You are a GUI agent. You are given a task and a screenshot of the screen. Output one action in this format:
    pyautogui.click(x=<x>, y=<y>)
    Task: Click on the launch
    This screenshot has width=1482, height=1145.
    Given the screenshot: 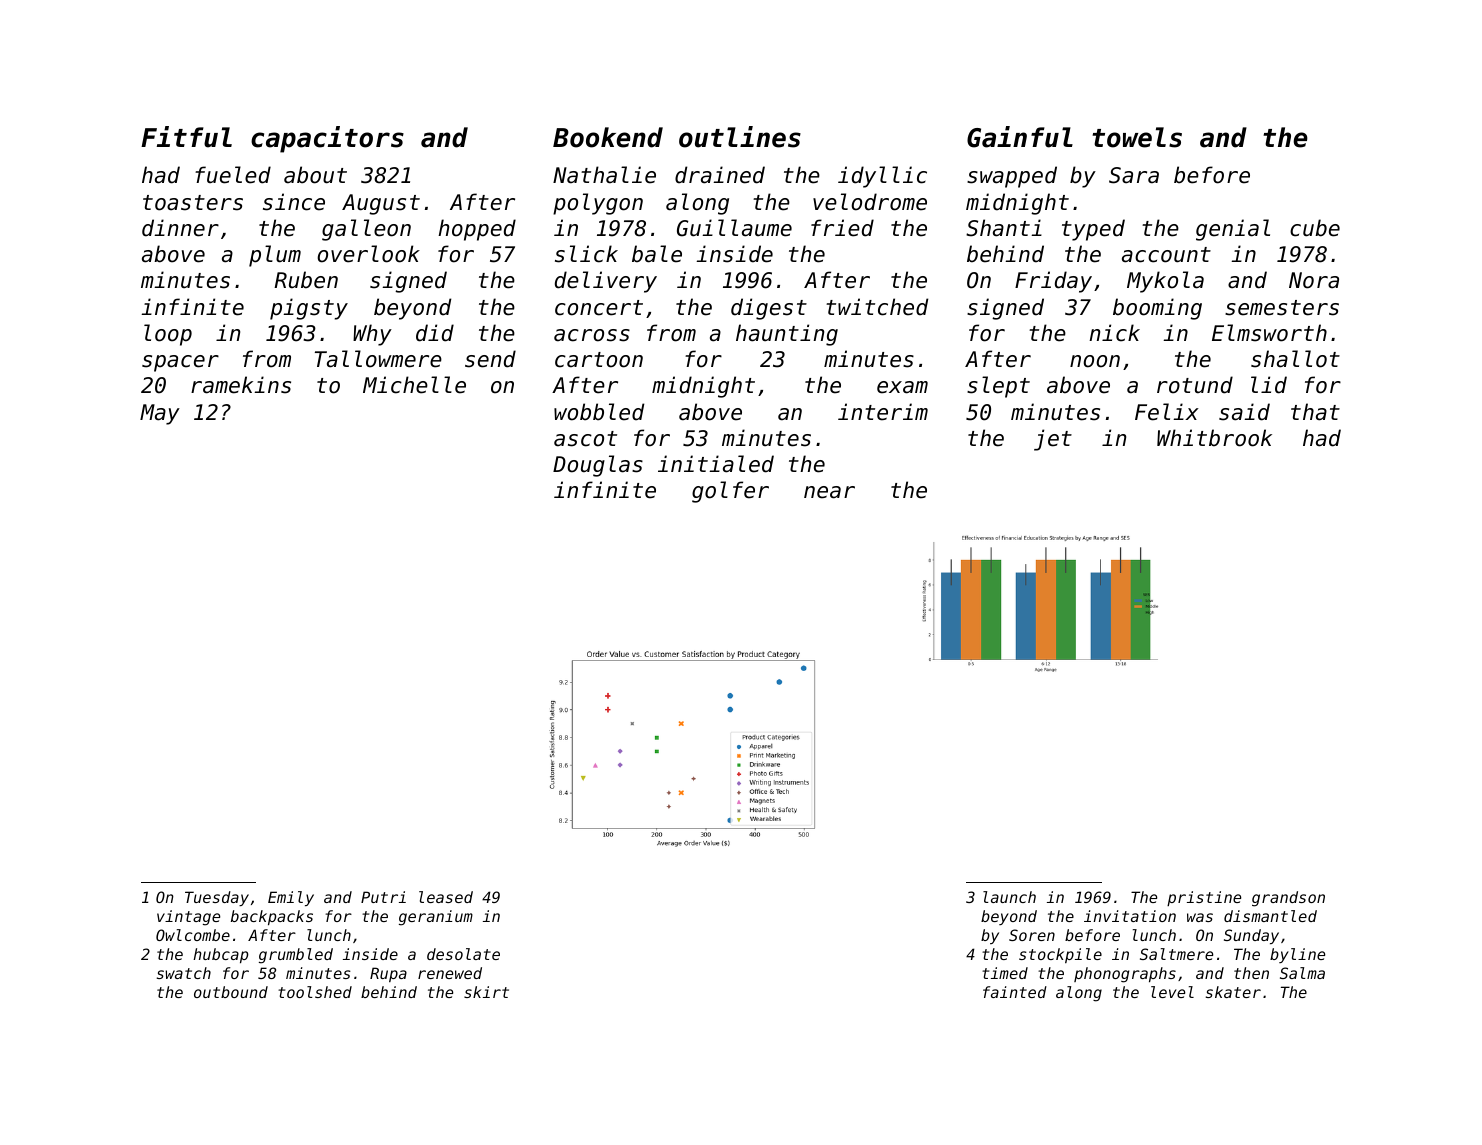 What is the action you would take?
    pyautogui.click(x=1009, y=897)
